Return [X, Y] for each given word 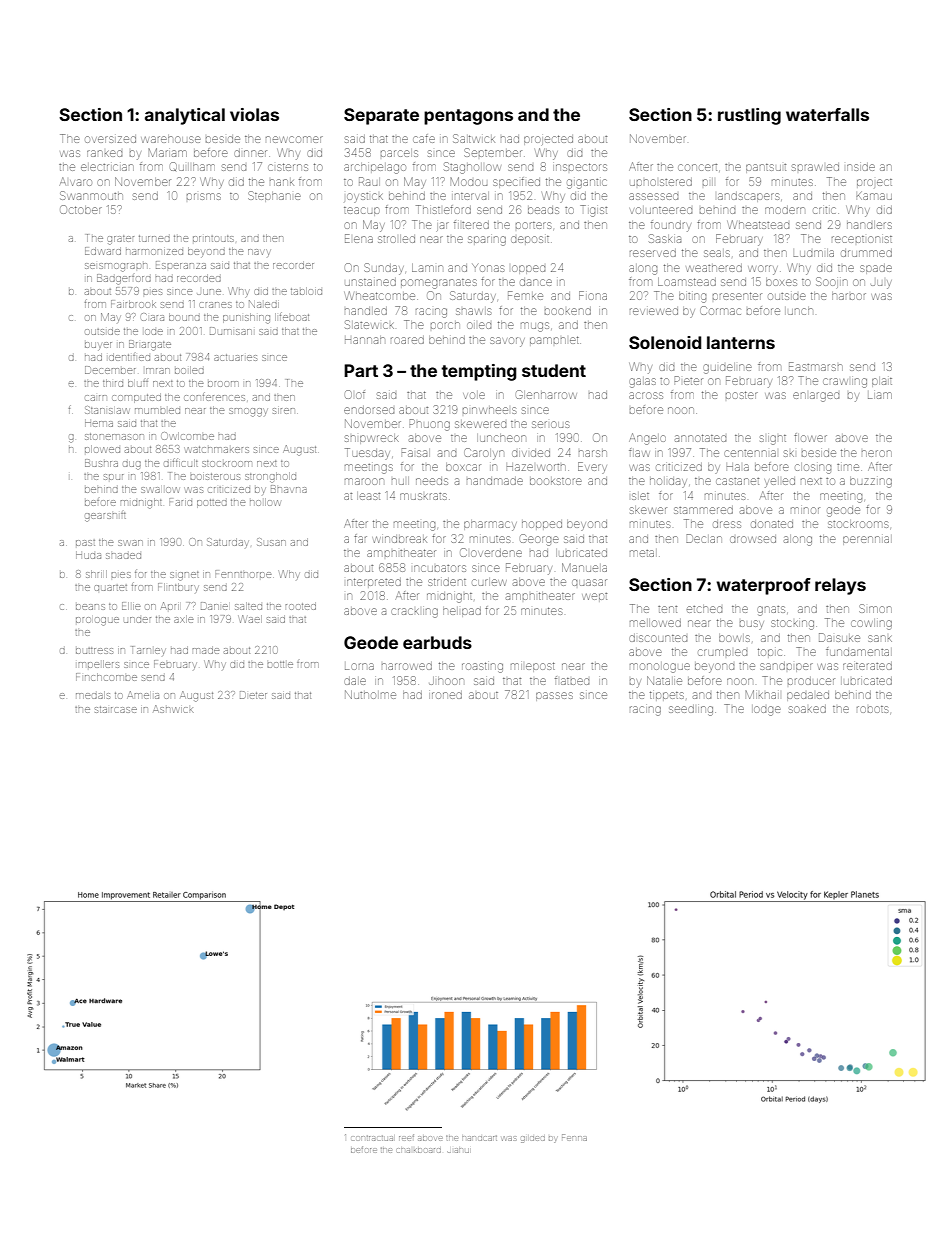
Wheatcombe [379, 295]
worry [763, 270]
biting [692, 297]
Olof [355, 394]
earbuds [437, 642]
